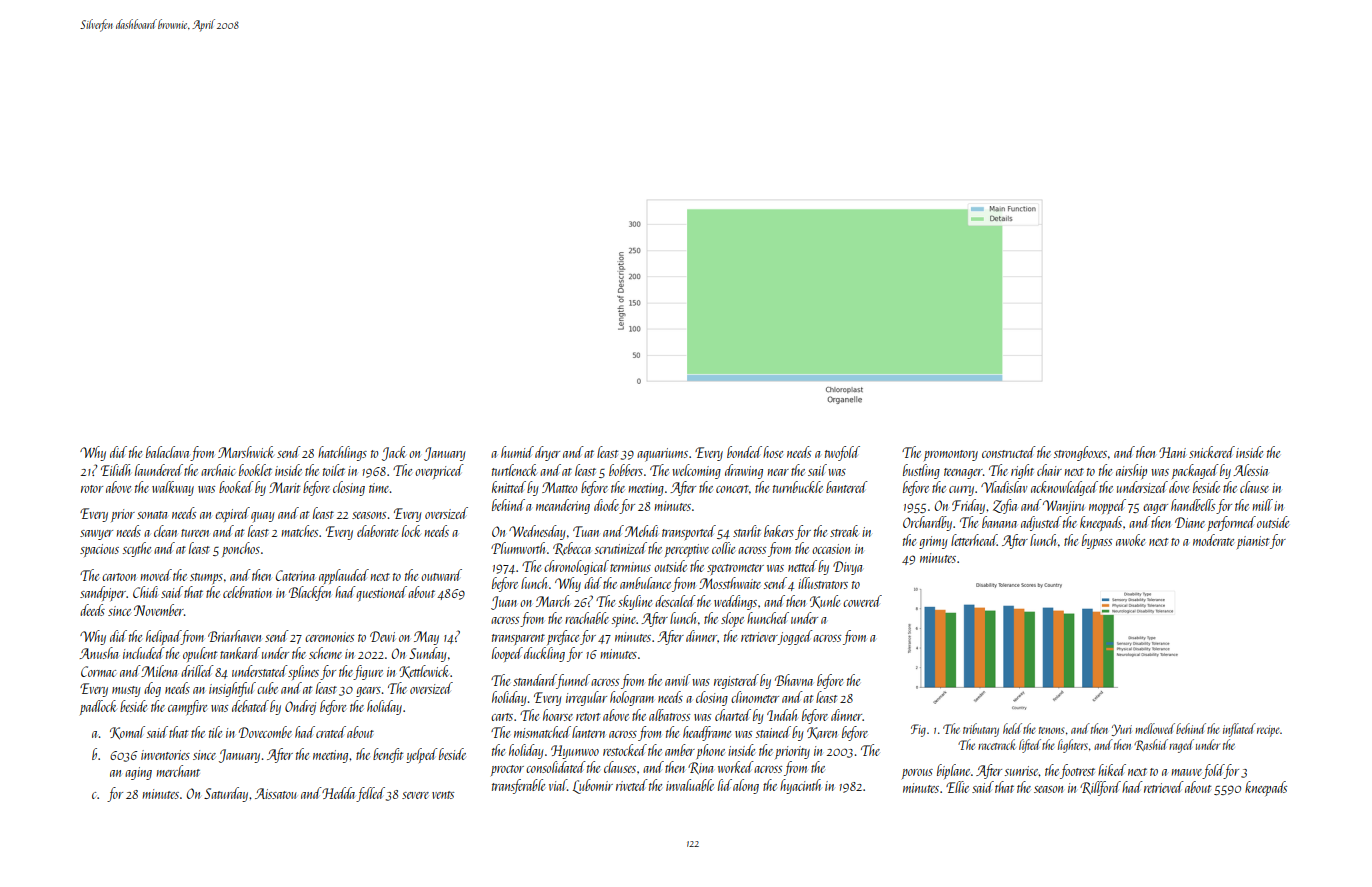 This document has height=887, width=1372. I want to click on cowered, so click(862, 601).
